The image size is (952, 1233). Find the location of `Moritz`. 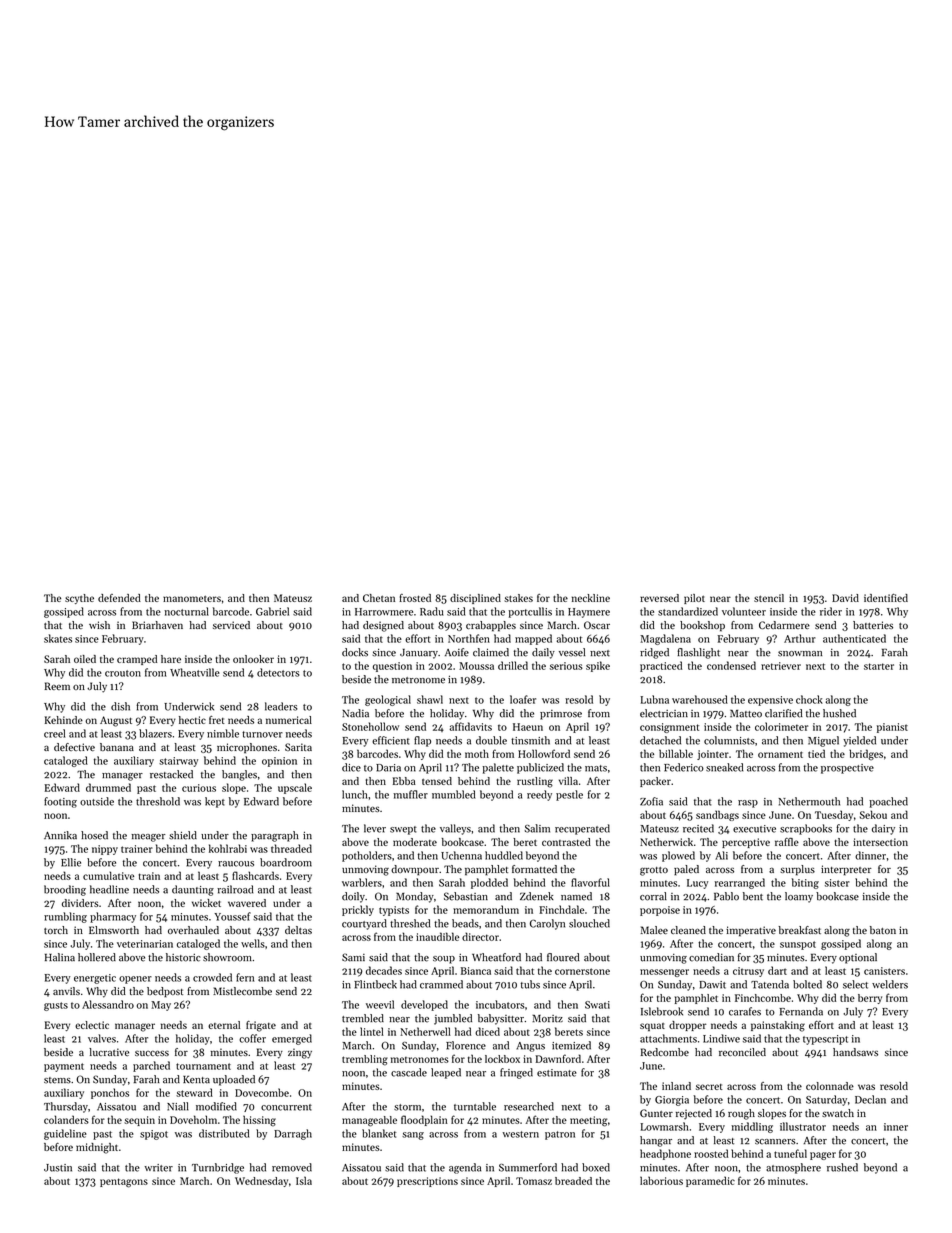

Moritz is located at coordinates (547, 1019).
